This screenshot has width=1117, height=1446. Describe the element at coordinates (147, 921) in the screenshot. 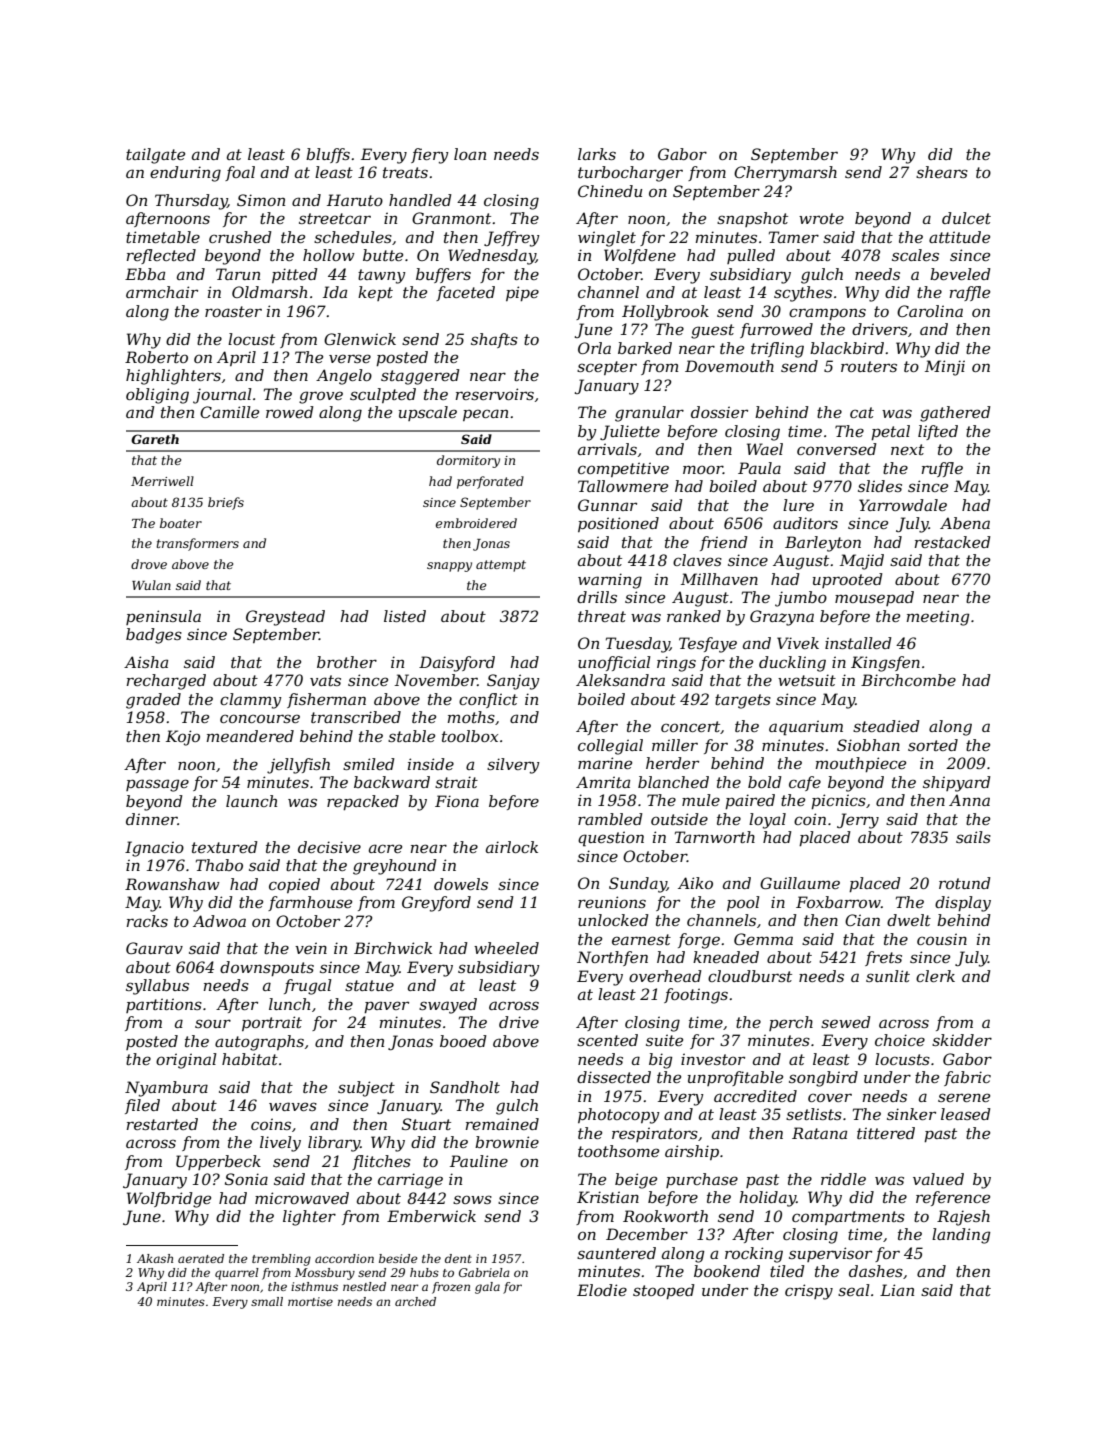

I see `racks` at that location.
